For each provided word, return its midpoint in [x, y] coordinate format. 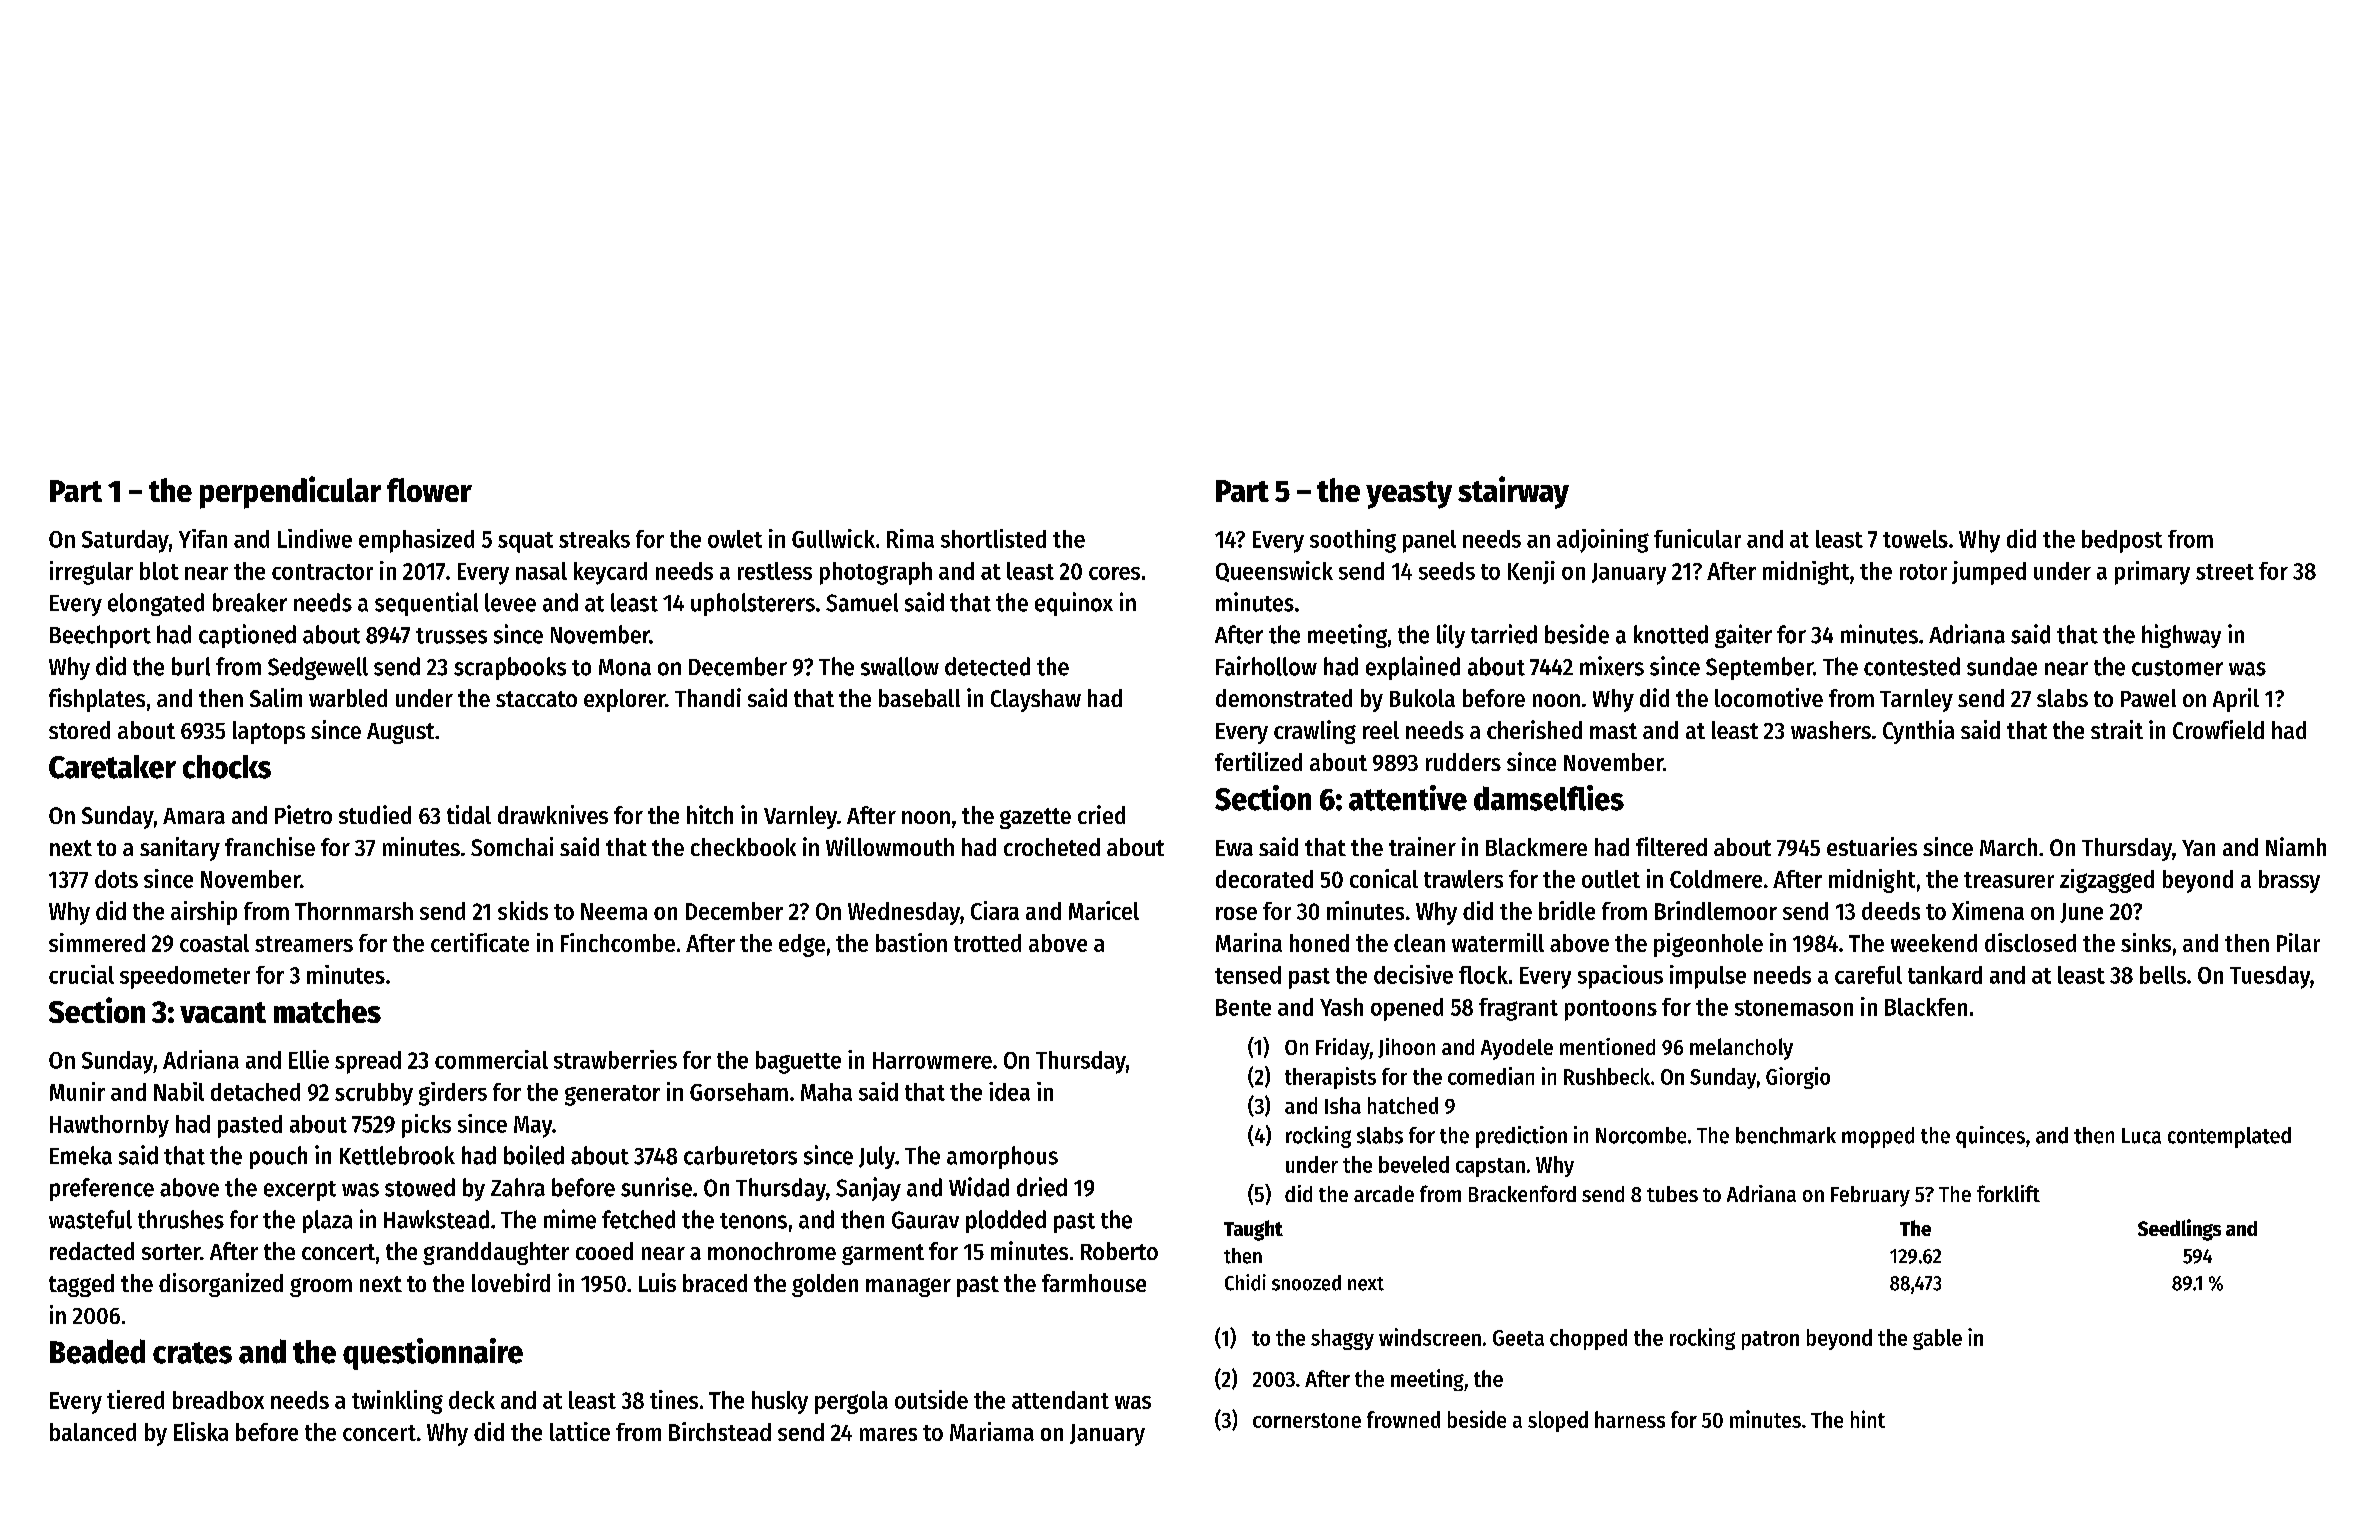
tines [674, 1399]
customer [2177, 668]
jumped [1989, 573]
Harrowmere [932, 1060]
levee [510, 602]
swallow [900, 666]
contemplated [2229, 1137]
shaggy [1342, 1339]
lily [1451, 636]
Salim [276, 697]
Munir [77, 1091]
